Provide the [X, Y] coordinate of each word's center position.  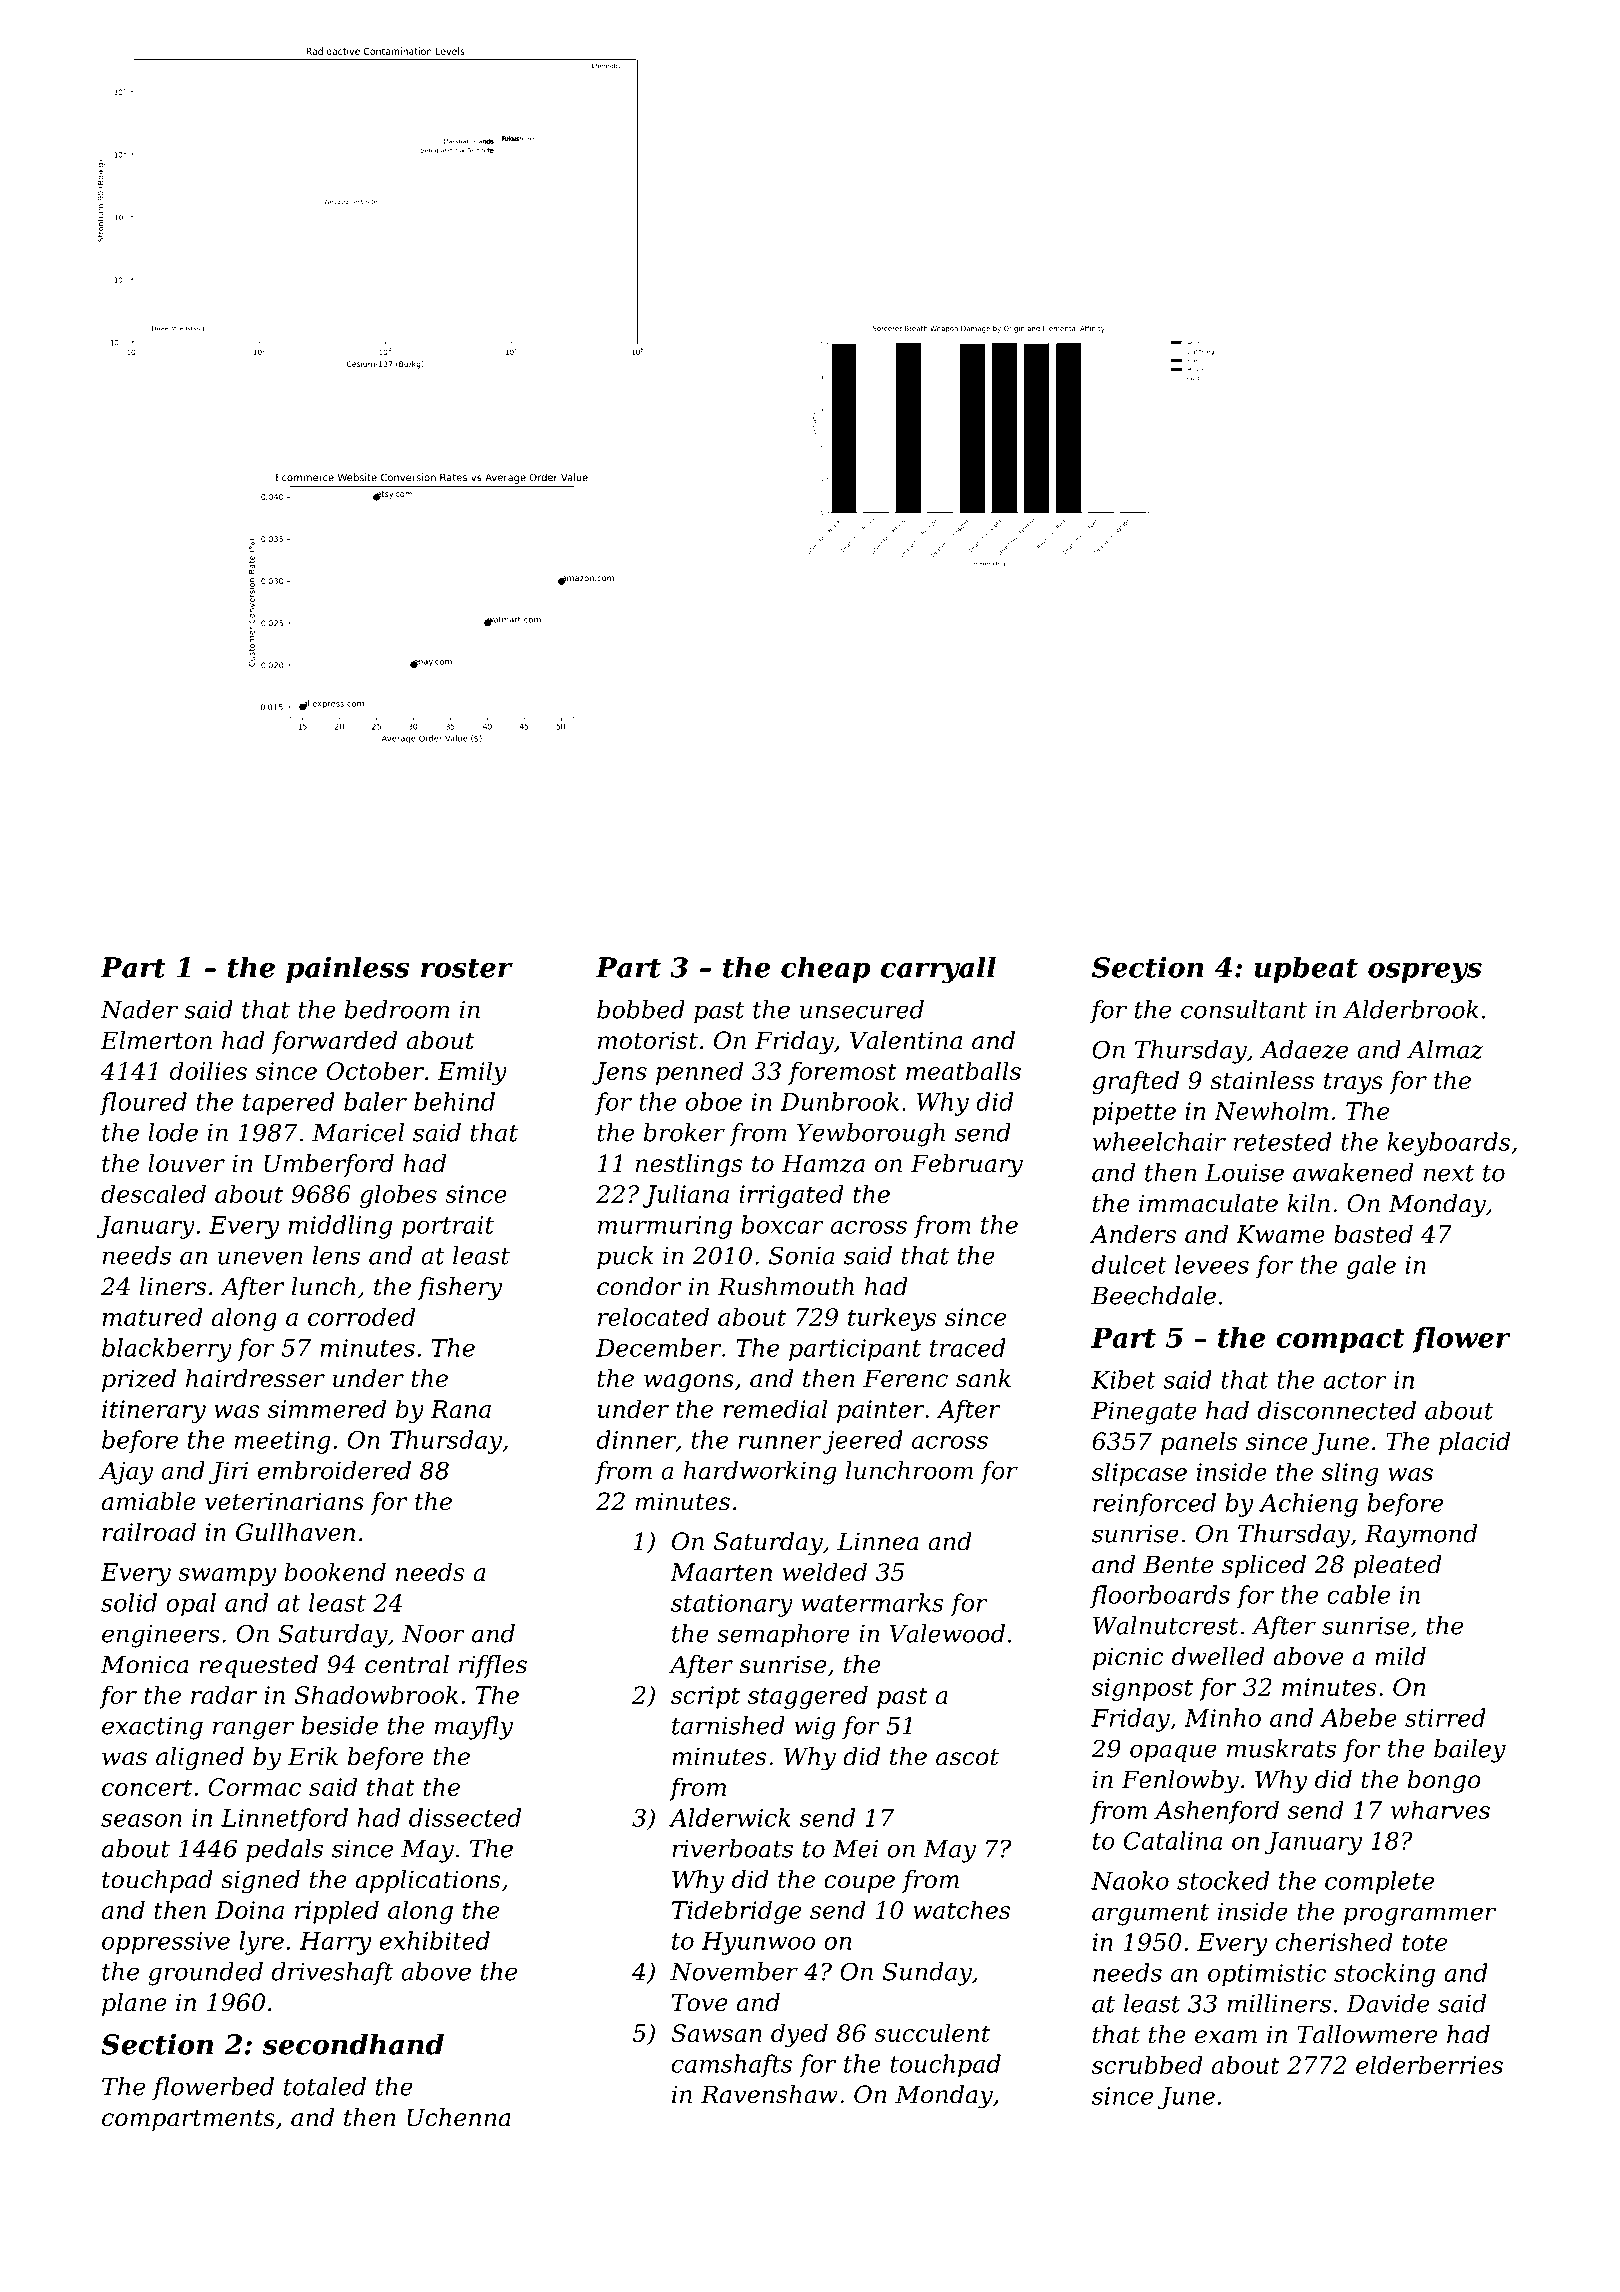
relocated [653, 1316]
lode [173, 1132]
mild [1400, 1656]
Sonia [801, 1255]
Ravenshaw [769, 2094]
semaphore [783, 1635]
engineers [161, 1636]
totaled [325, 2086]
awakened [1353, 1172]
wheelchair [1159, 1141]
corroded [361, 1316]
